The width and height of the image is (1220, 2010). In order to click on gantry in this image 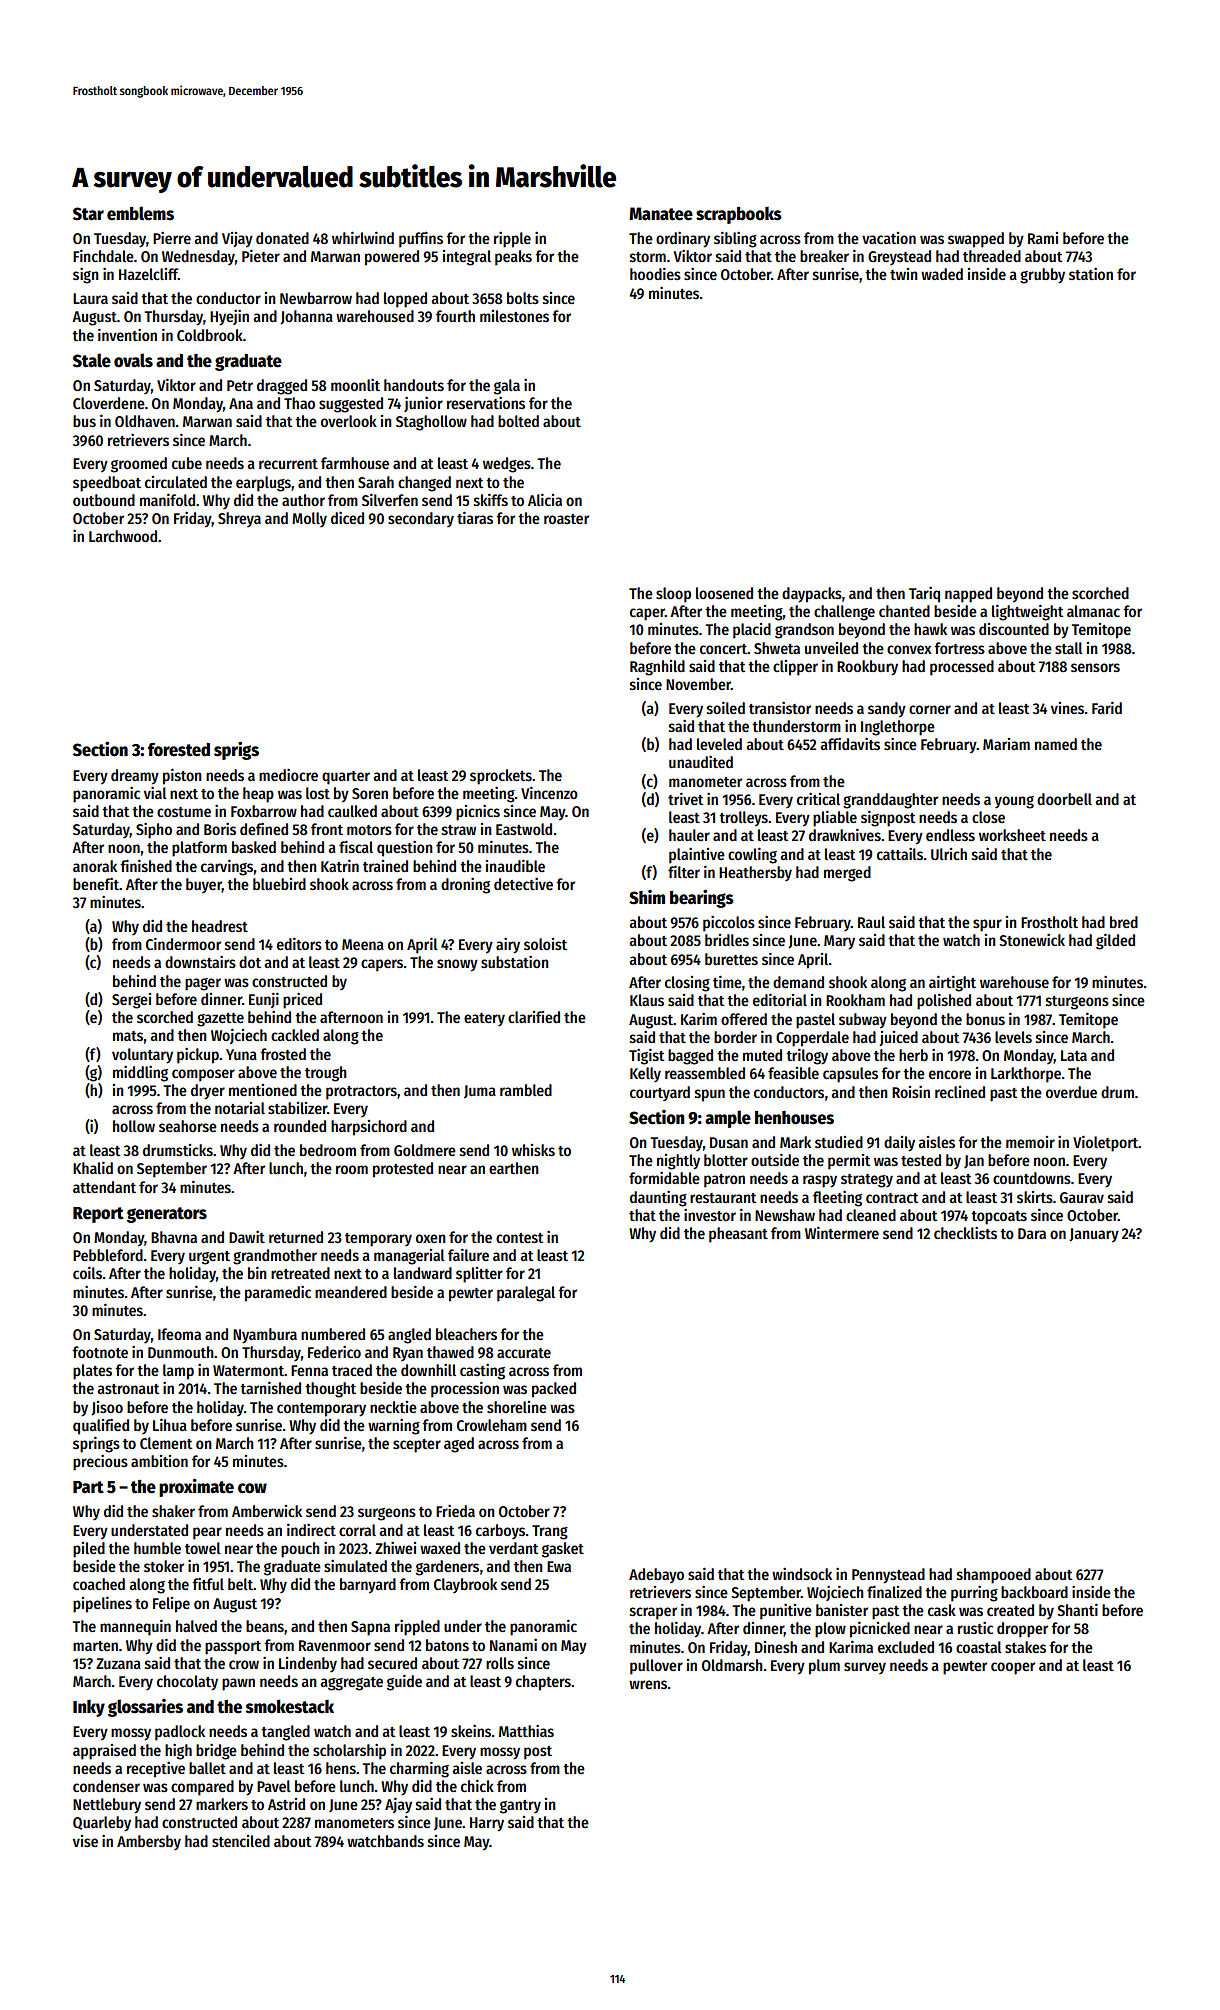, I will do `click(520, 1807)`.
